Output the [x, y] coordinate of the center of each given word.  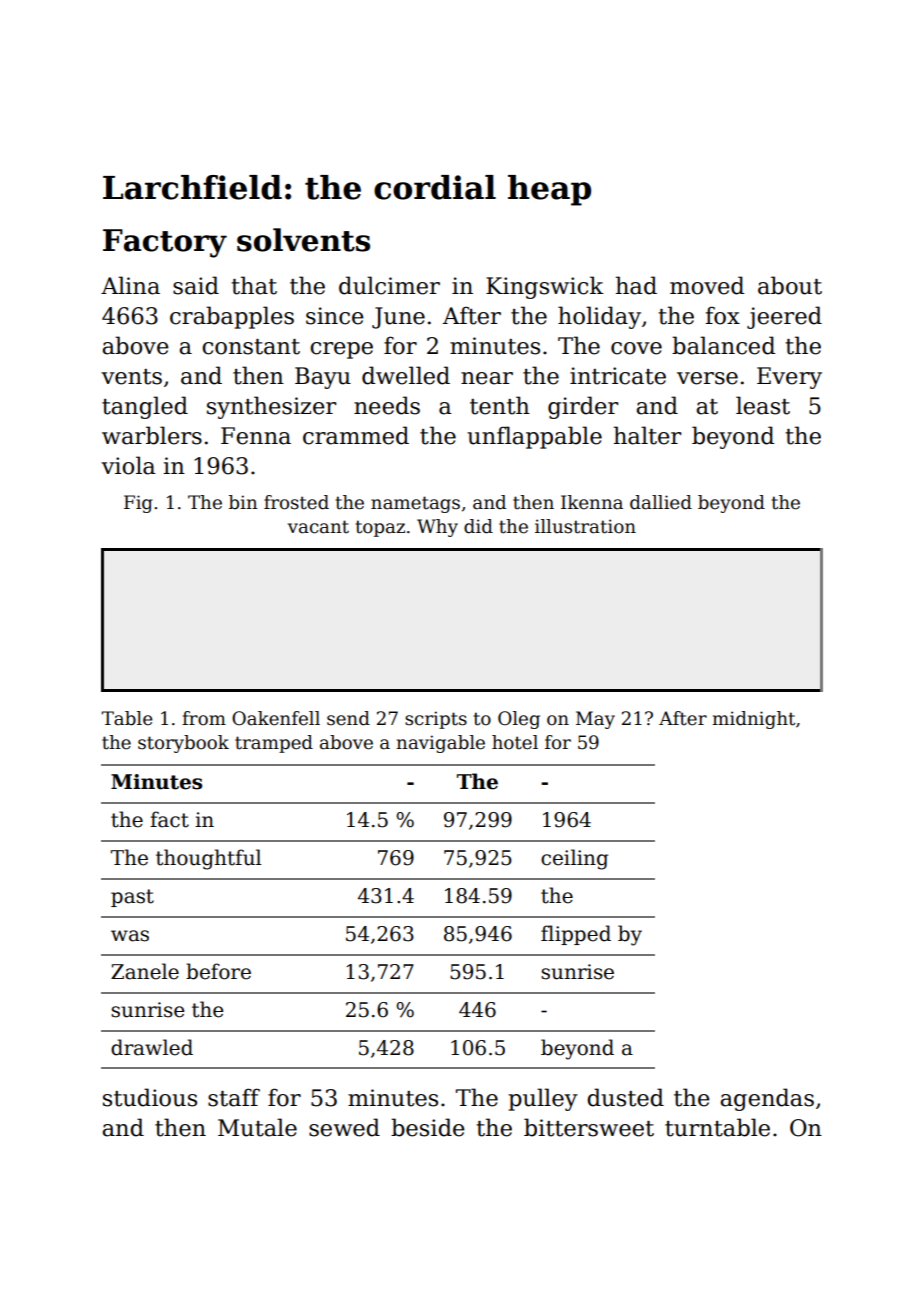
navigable [440, 744]
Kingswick [545, 287]
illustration [585, 526]
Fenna [256, 436]
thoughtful [208, 859]
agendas [767, 1099]
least [763, 405]
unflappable [534, 437]
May [595, 720]
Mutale [257, 1127]
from [204, 718]
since [335, 316]
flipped [576, 935]
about [790, 285]
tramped [274, 744]
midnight [753, 720]
